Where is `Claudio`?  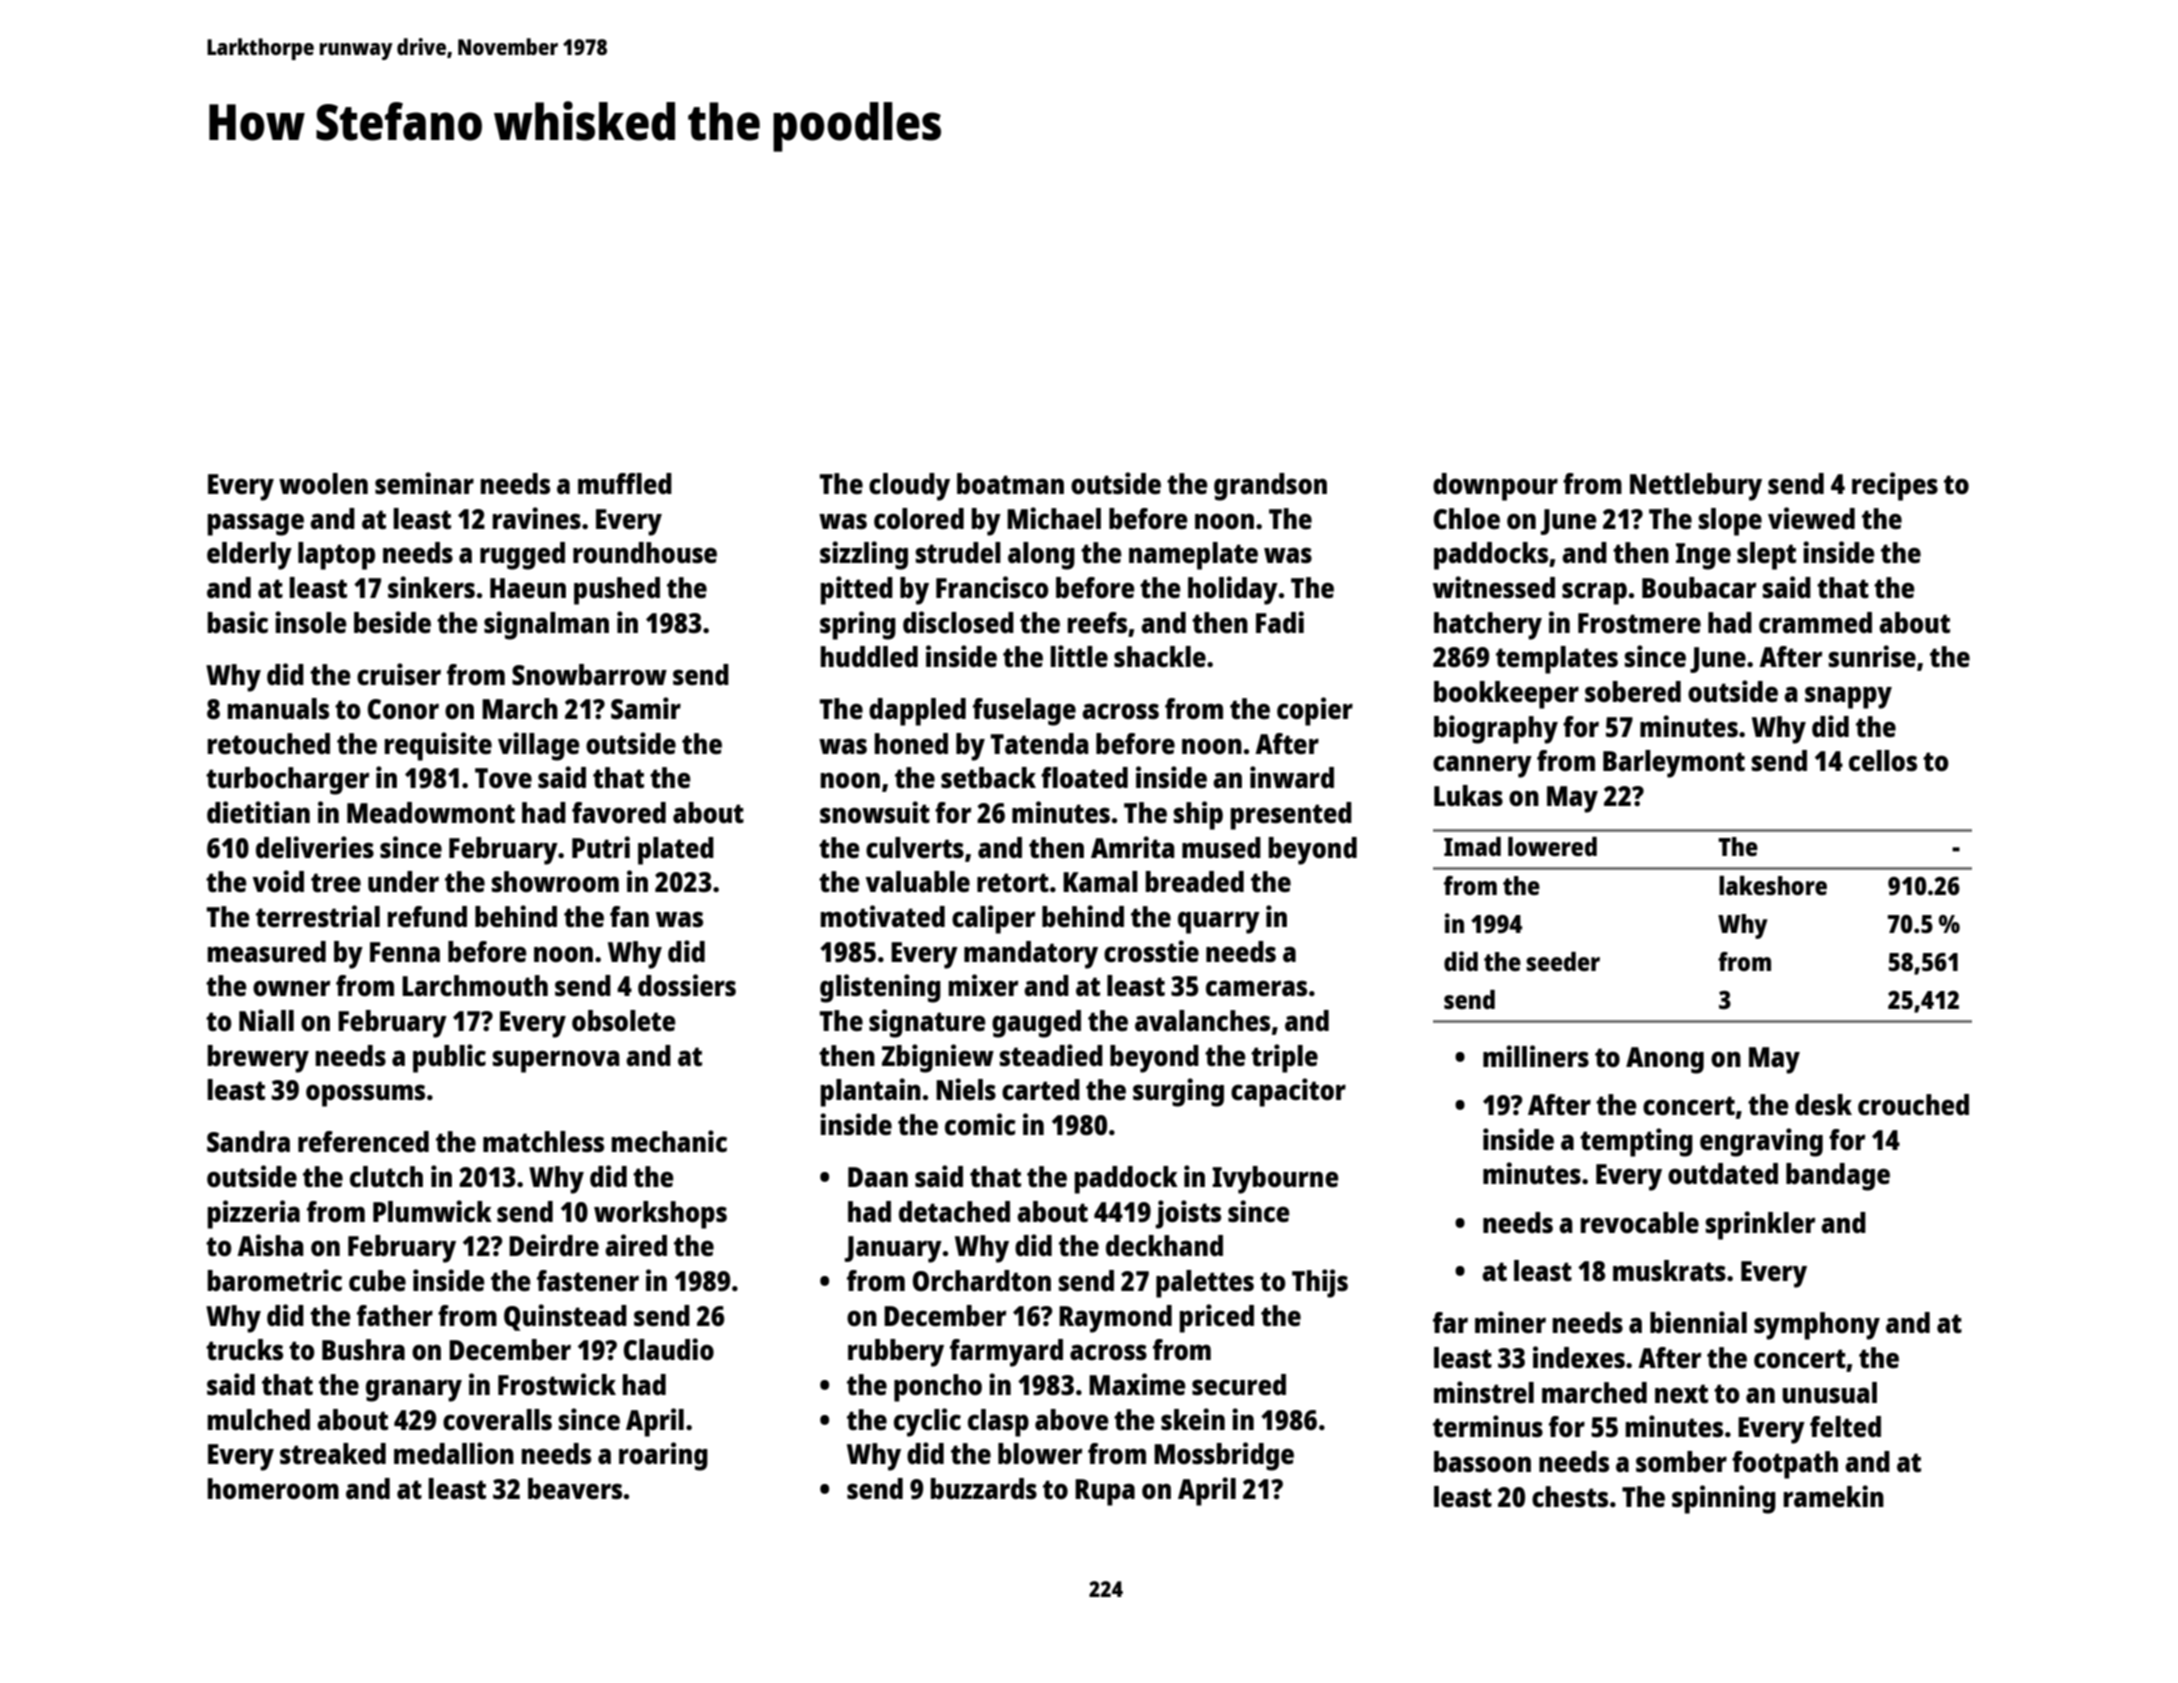 Claudio is located at coordinates (669, 1349).
